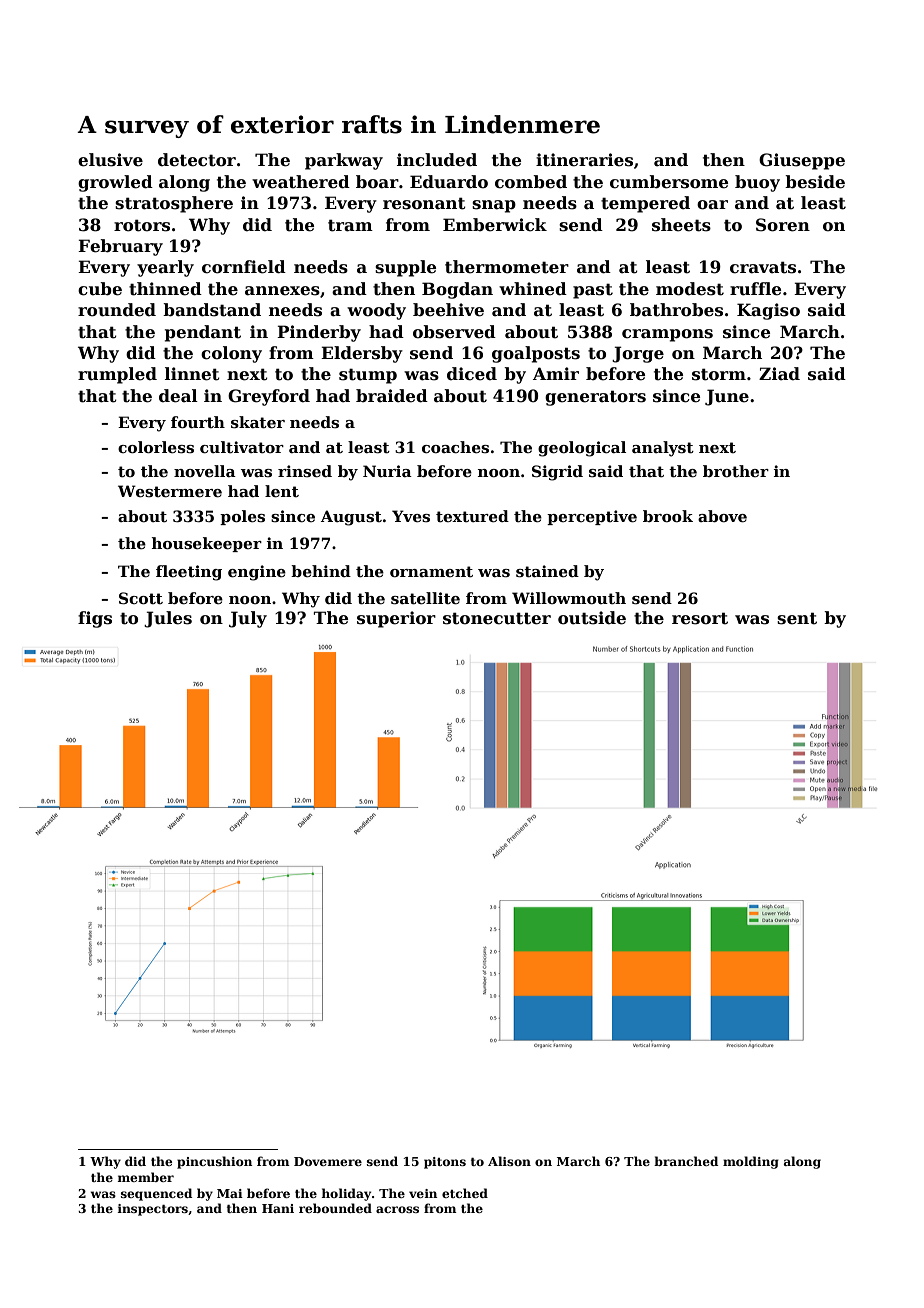 Image resolution: width=924 pixels, height=1308 pixels. What do you see at coordinates (497, 618) in the image?
I see `stonecutter` at bounding box center [497, 618].
